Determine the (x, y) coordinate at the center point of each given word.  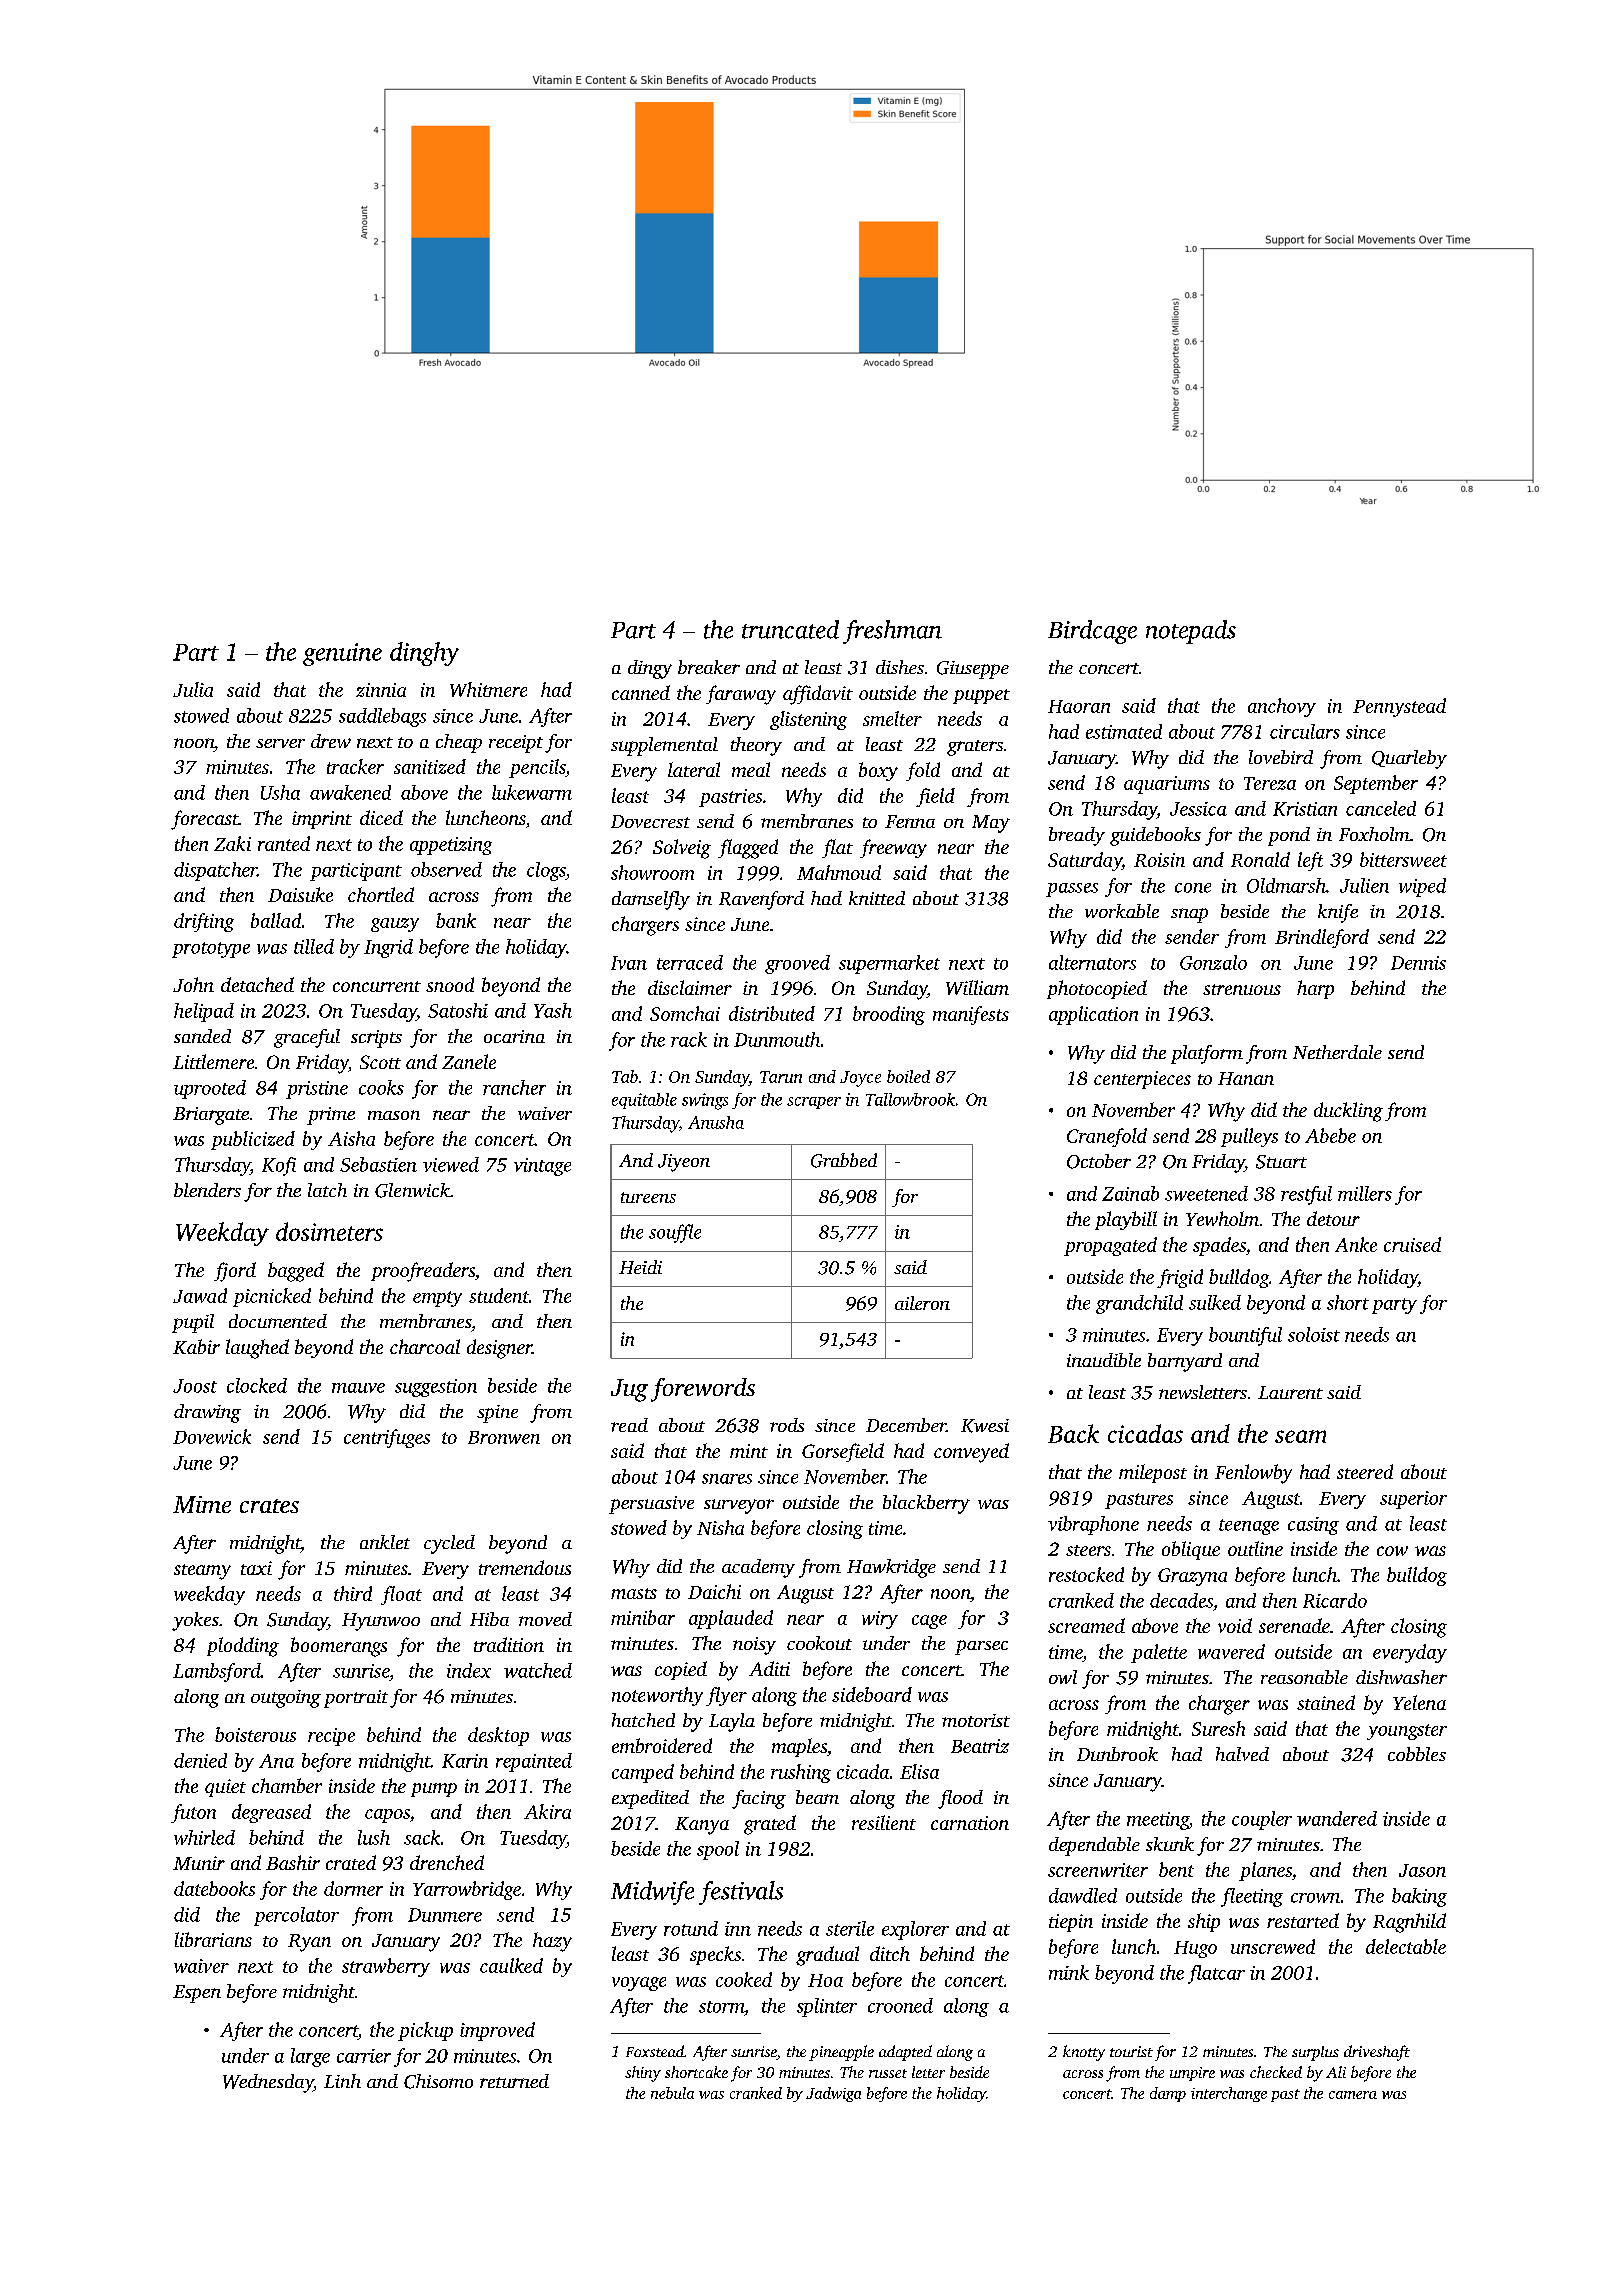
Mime (202, 1504)
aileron (922, 1303)
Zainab (1130, 1193)
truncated (790, 629)
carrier (364, 2056)
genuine (342, 654)
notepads (1191, 632)
